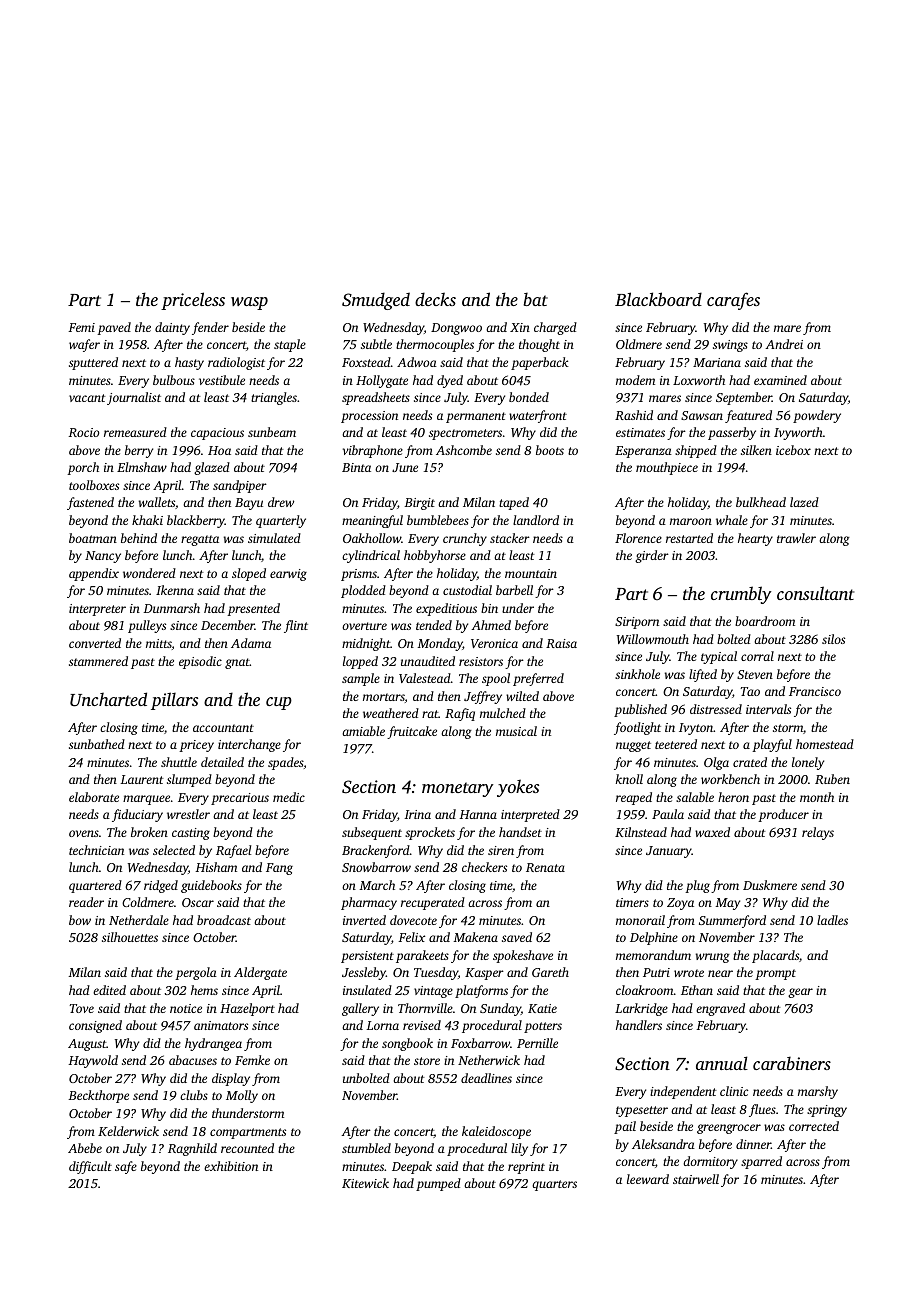 This screenshot has width=924, height=1308. I want to click on store, so click(427, 1061).
